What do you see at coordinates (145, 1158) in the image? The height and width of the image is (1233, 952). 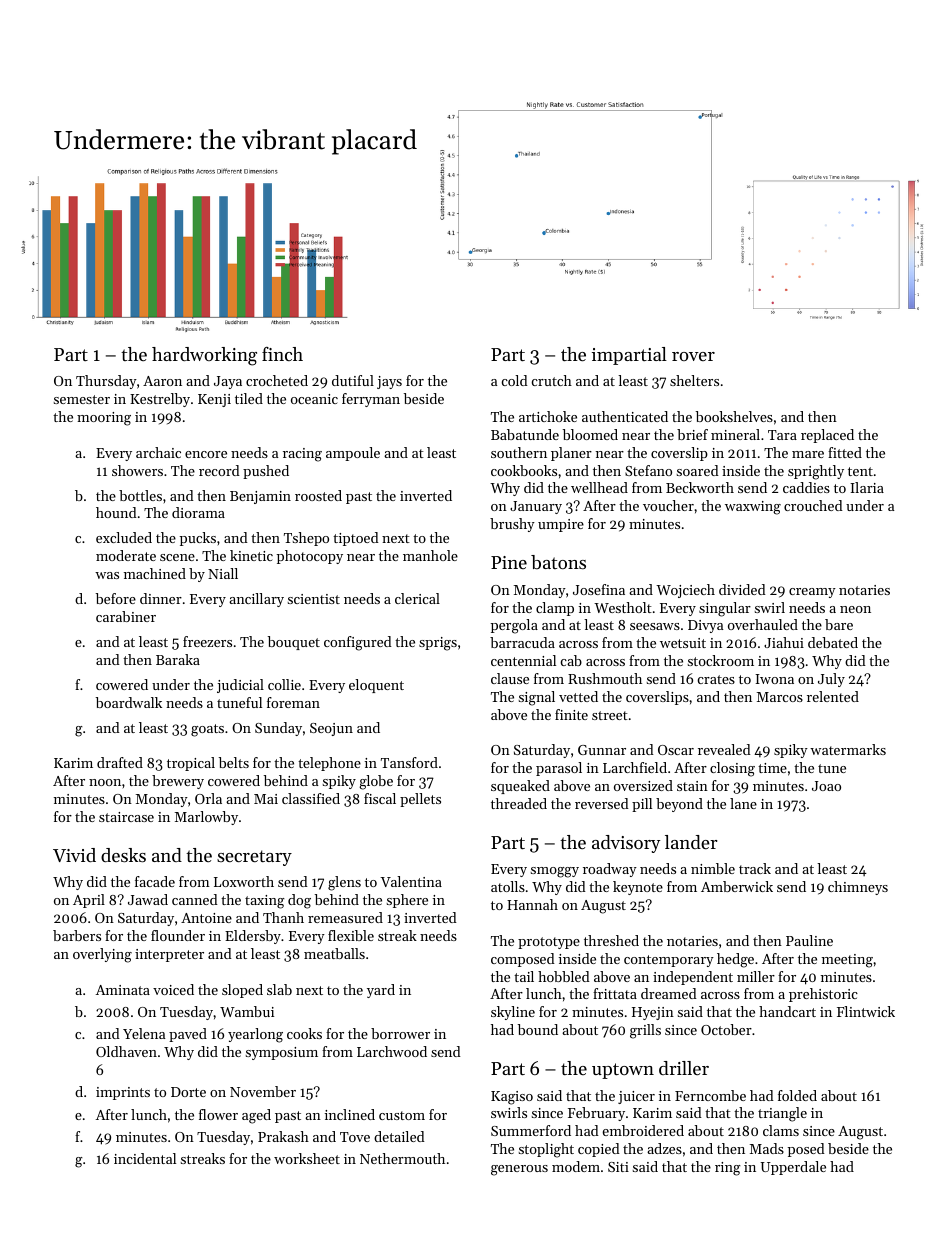 I see `incidental` at bounding box center [145, 1158].
